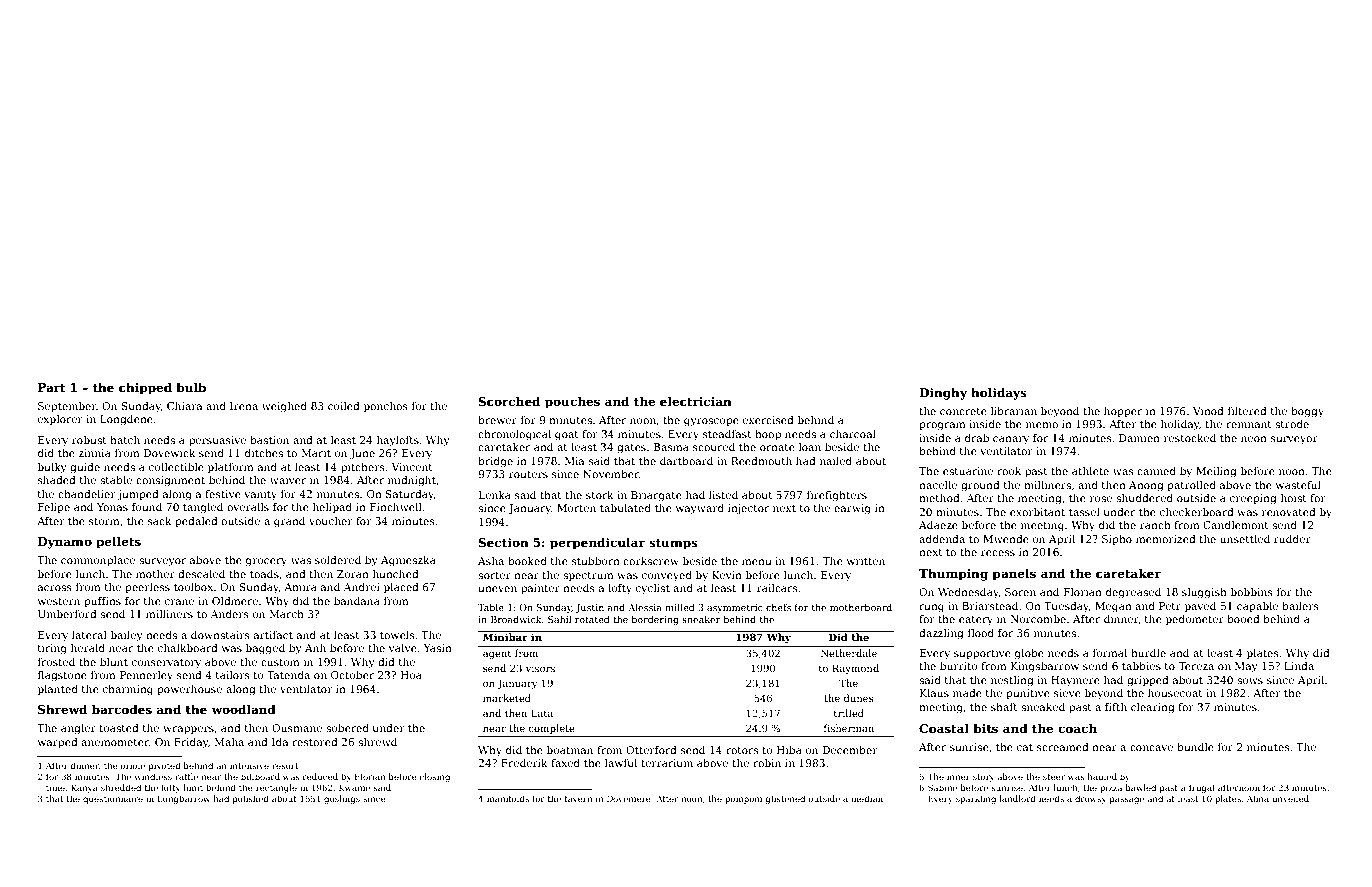 This screenshot has height=887, width=1372. Describe the element at coordinates (696, 401) in the screenshot. I see `electrician` at that location.
